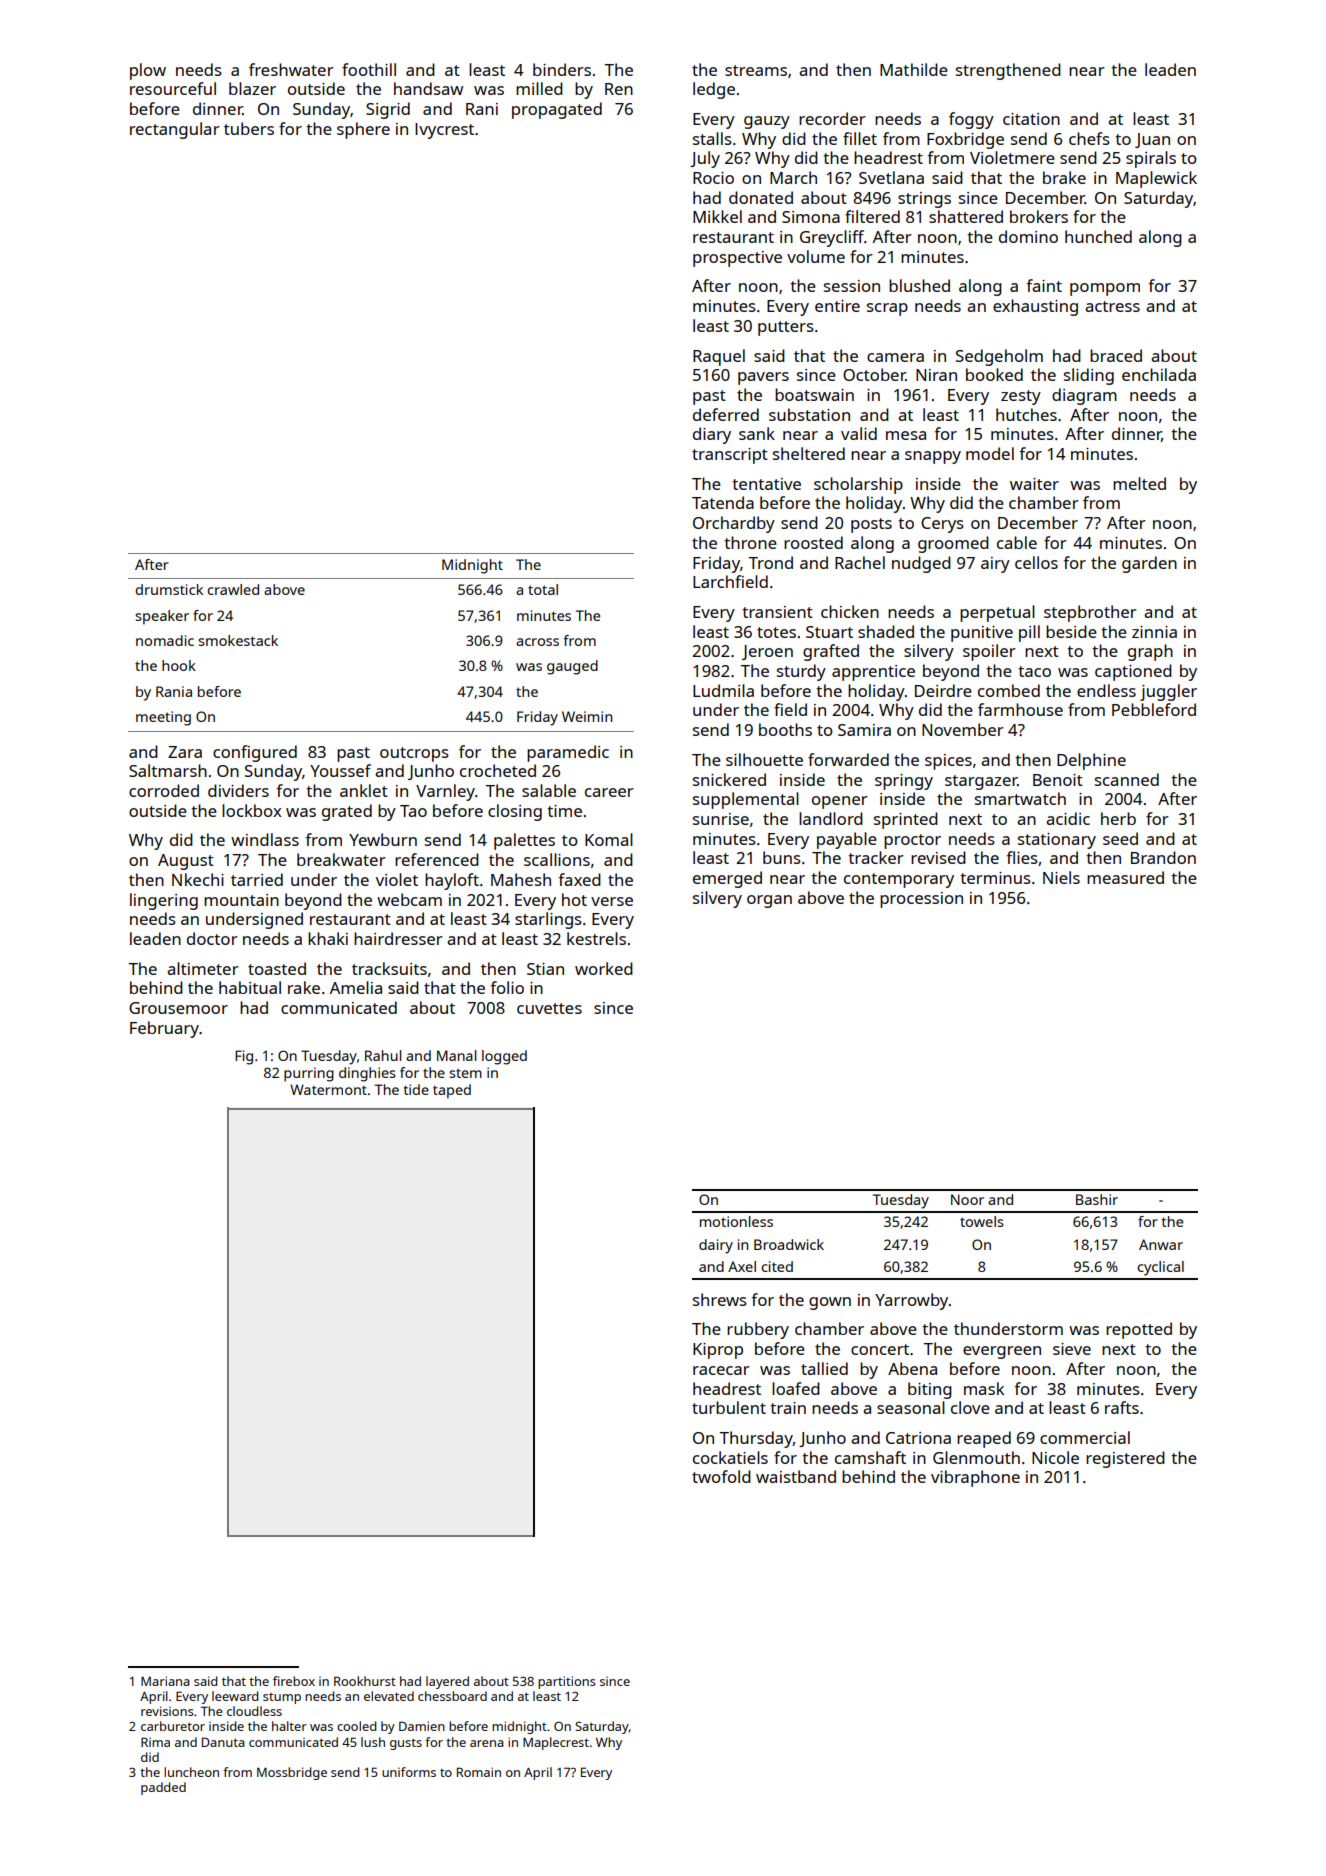 Image resolution: width=1326 pixels, height=1876 pixels. I want to click on twofold, so click(721, 1476).
